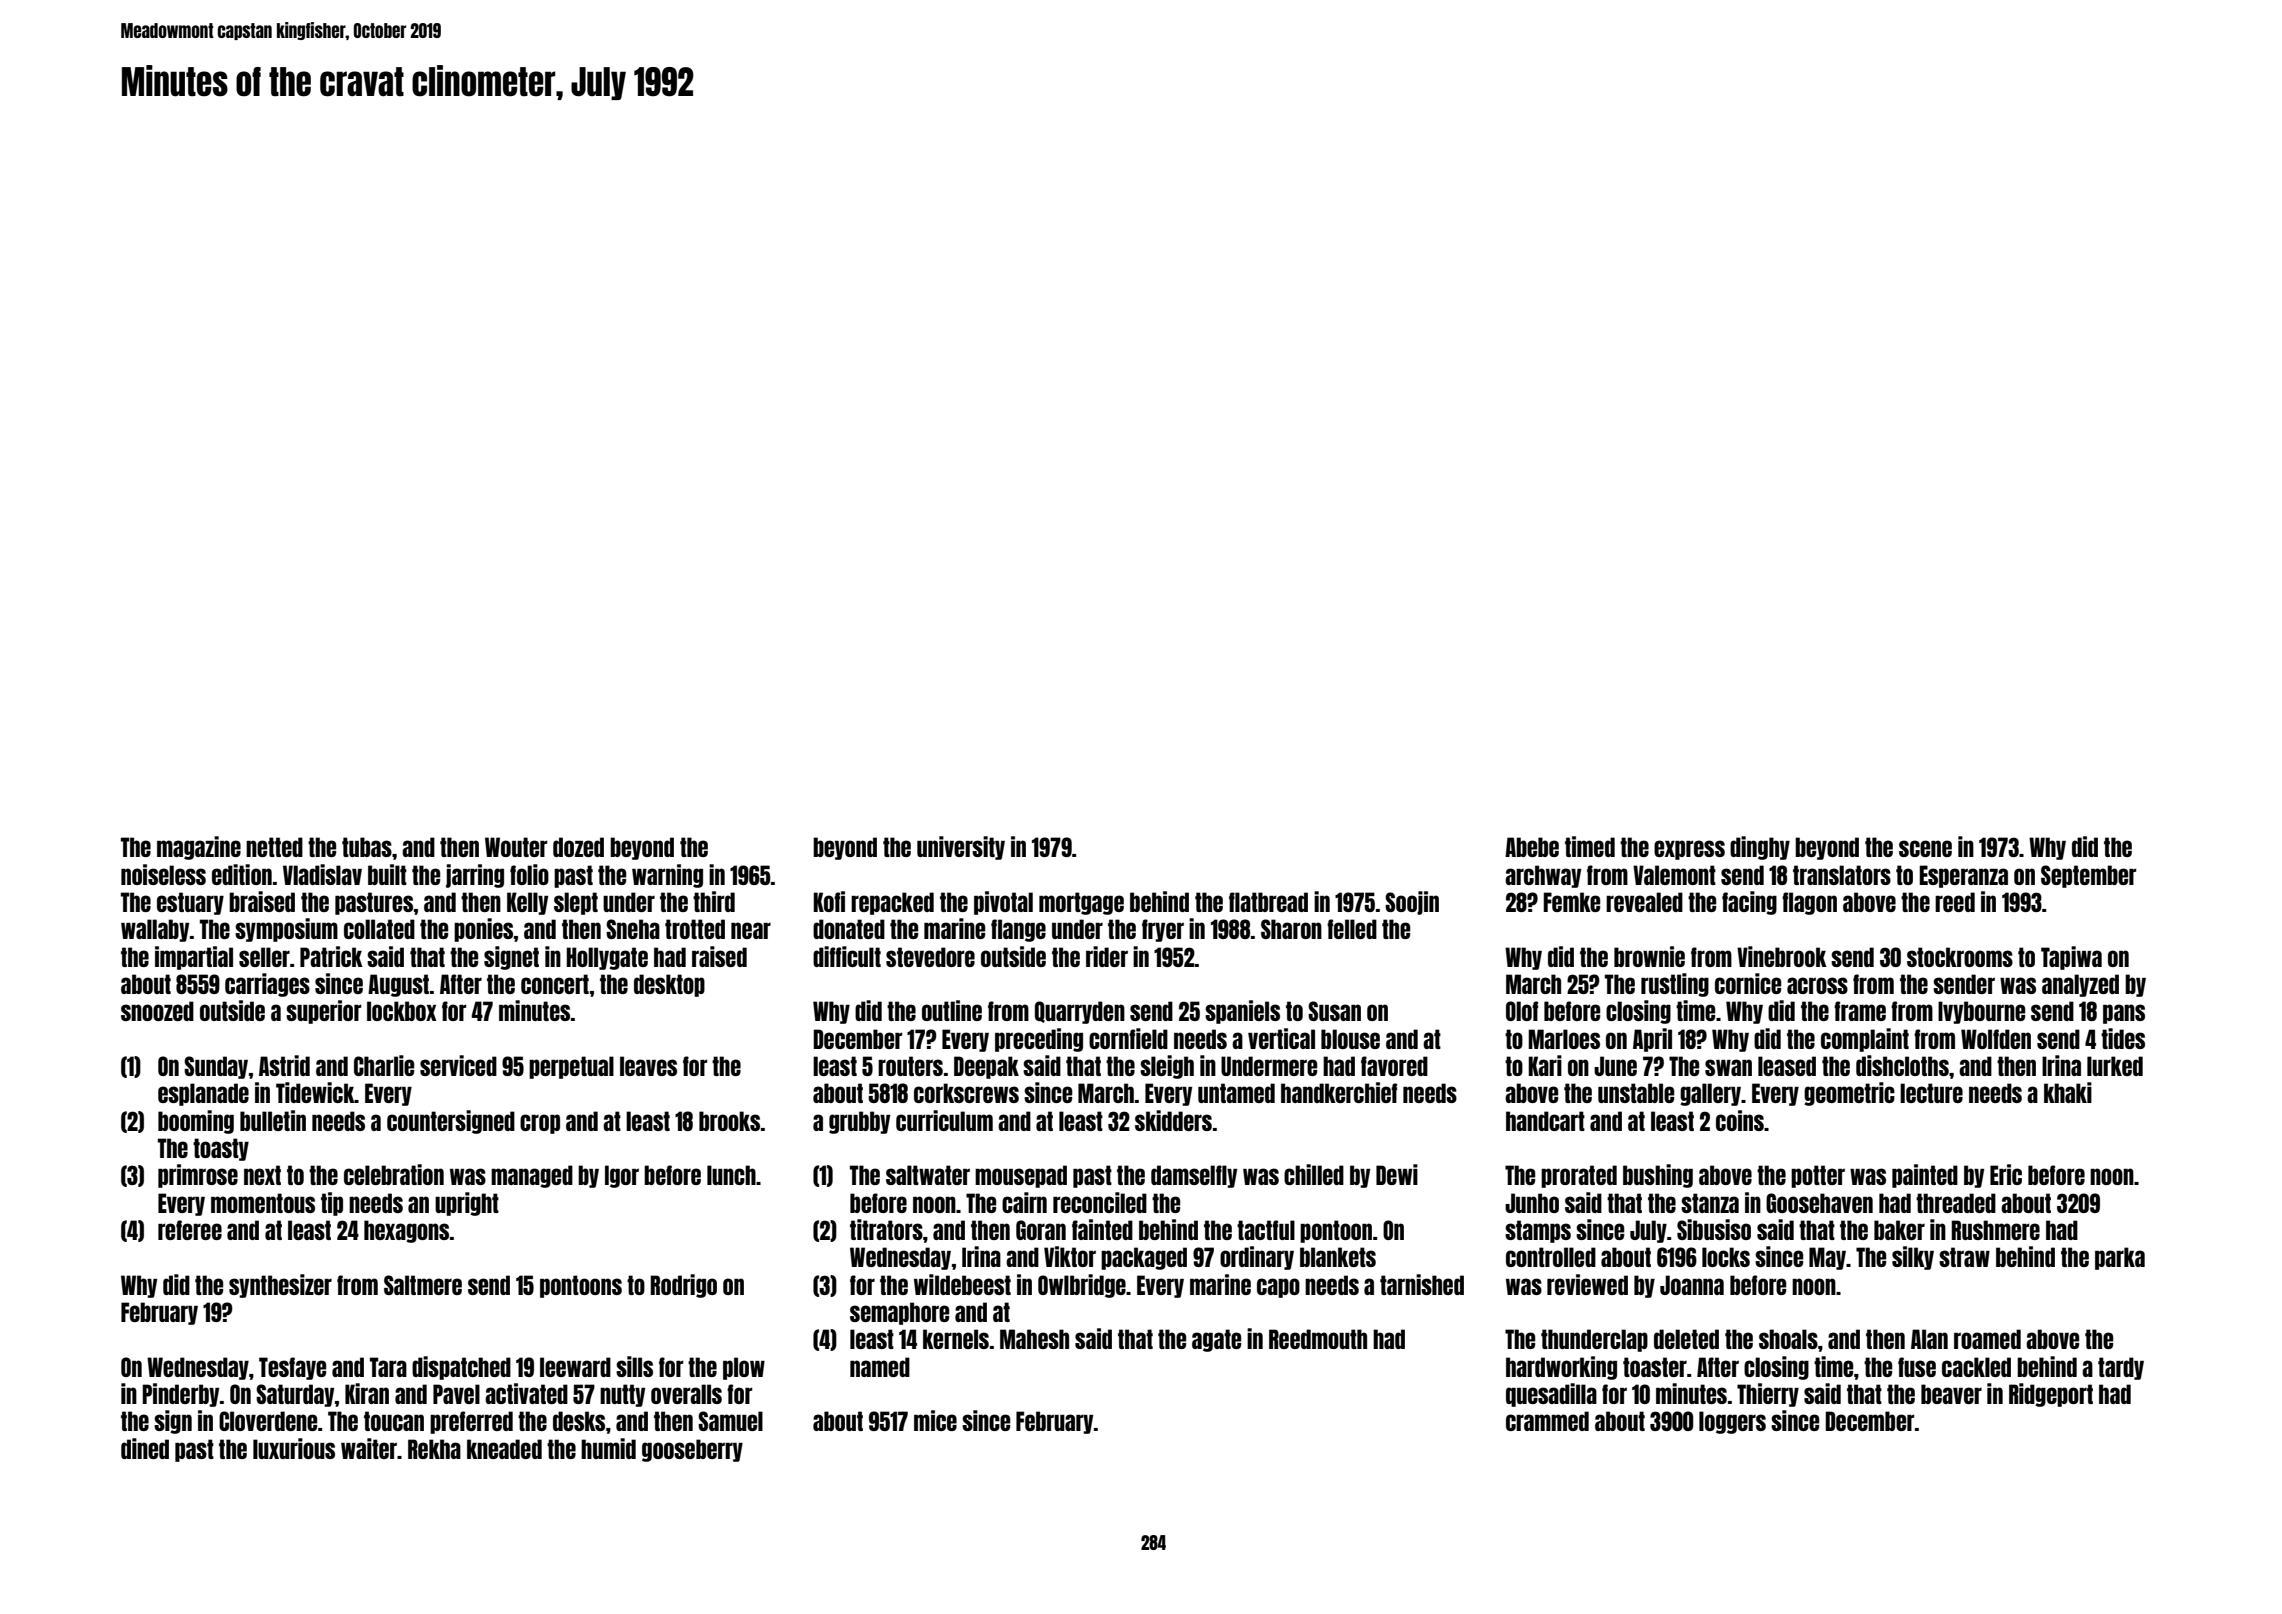 This screenshot has height=1614, width=2282. Describe the element at coordinates (1827, 1258) in the screenshot. I see `May` at that location.
